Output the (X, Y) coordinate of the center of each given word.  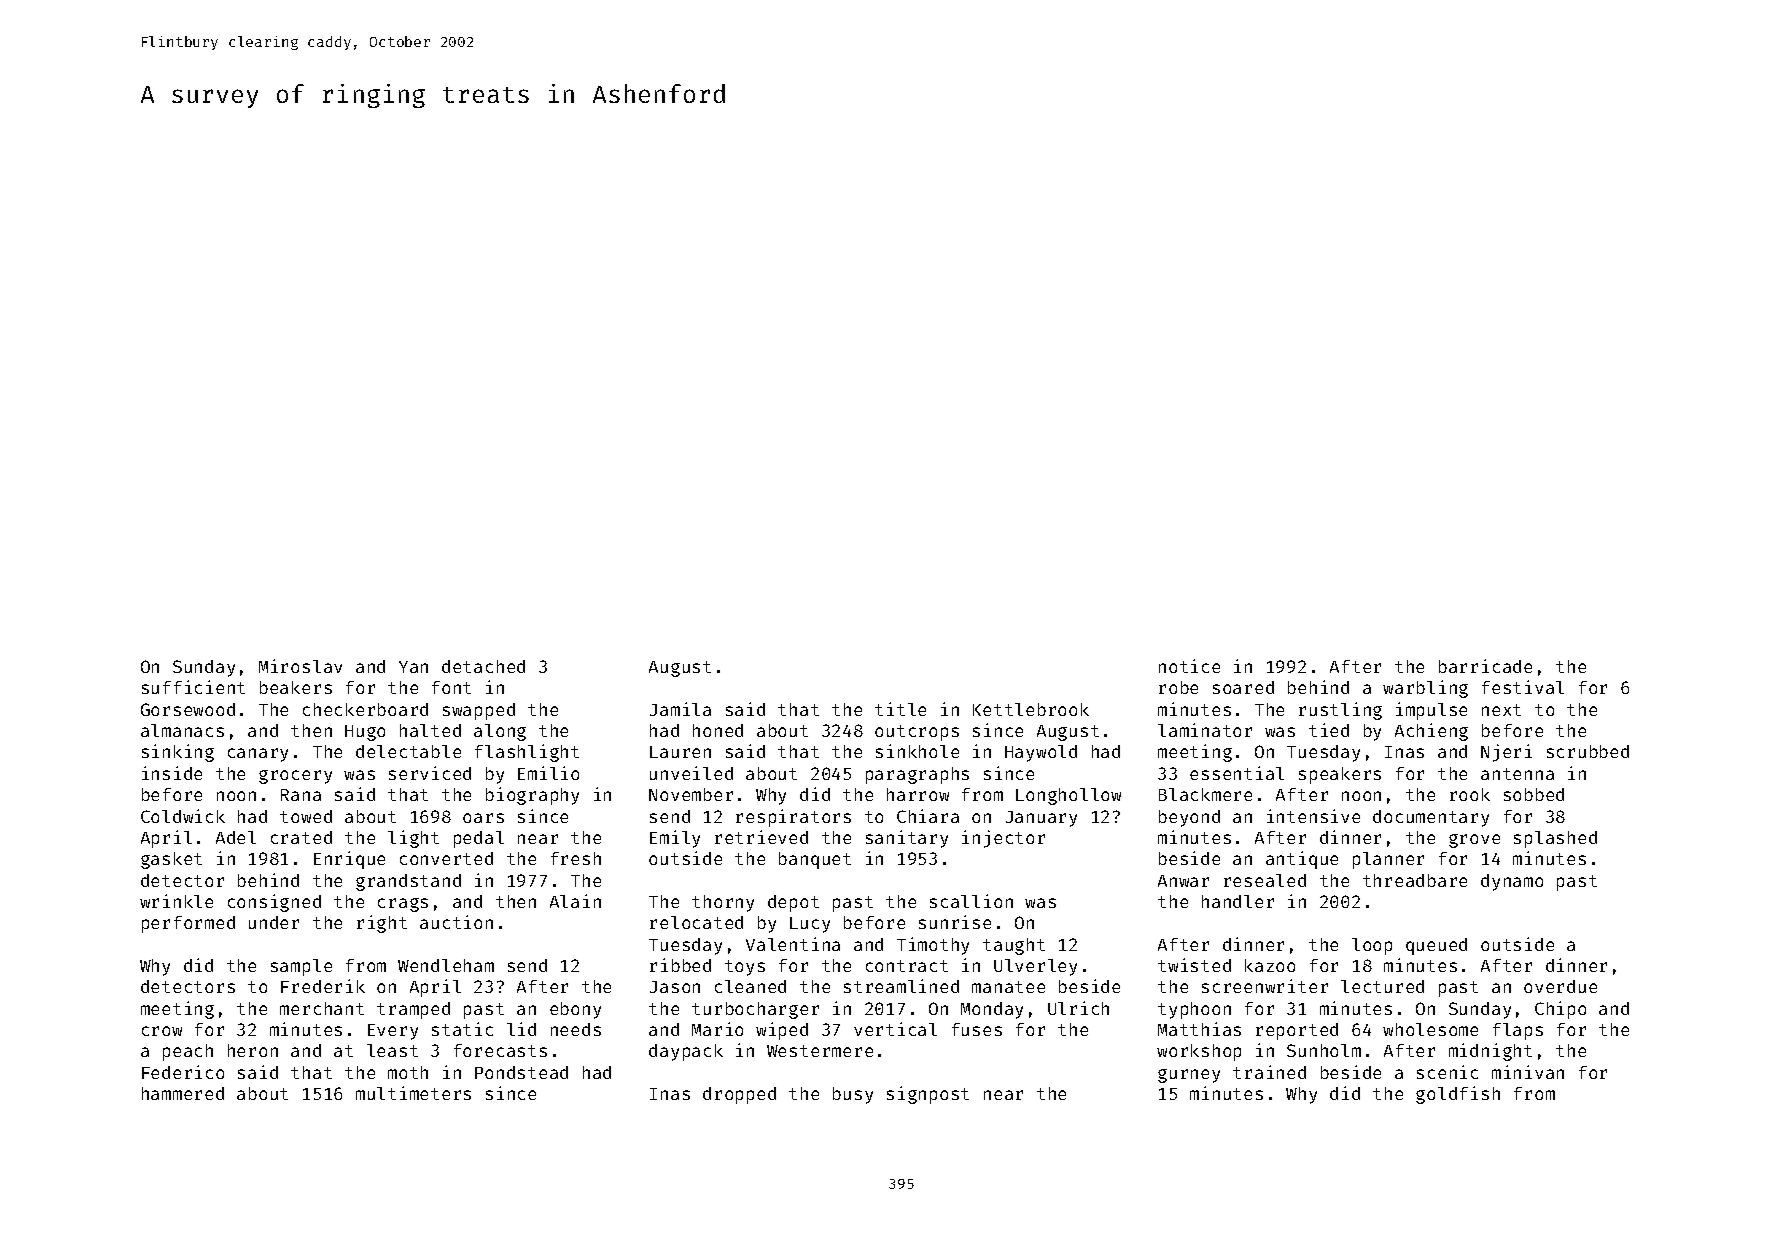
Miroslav (300, 666)
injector (1003, 839)
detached (483, 666)
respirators (793, 818)
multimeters (413, 1093)
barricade (1485, 666)
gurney (1189, 1076)
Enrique (349, 860)
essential (1237, 773)
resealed (1265, 880)
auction (456, 922)
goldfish (1458, 1095)
